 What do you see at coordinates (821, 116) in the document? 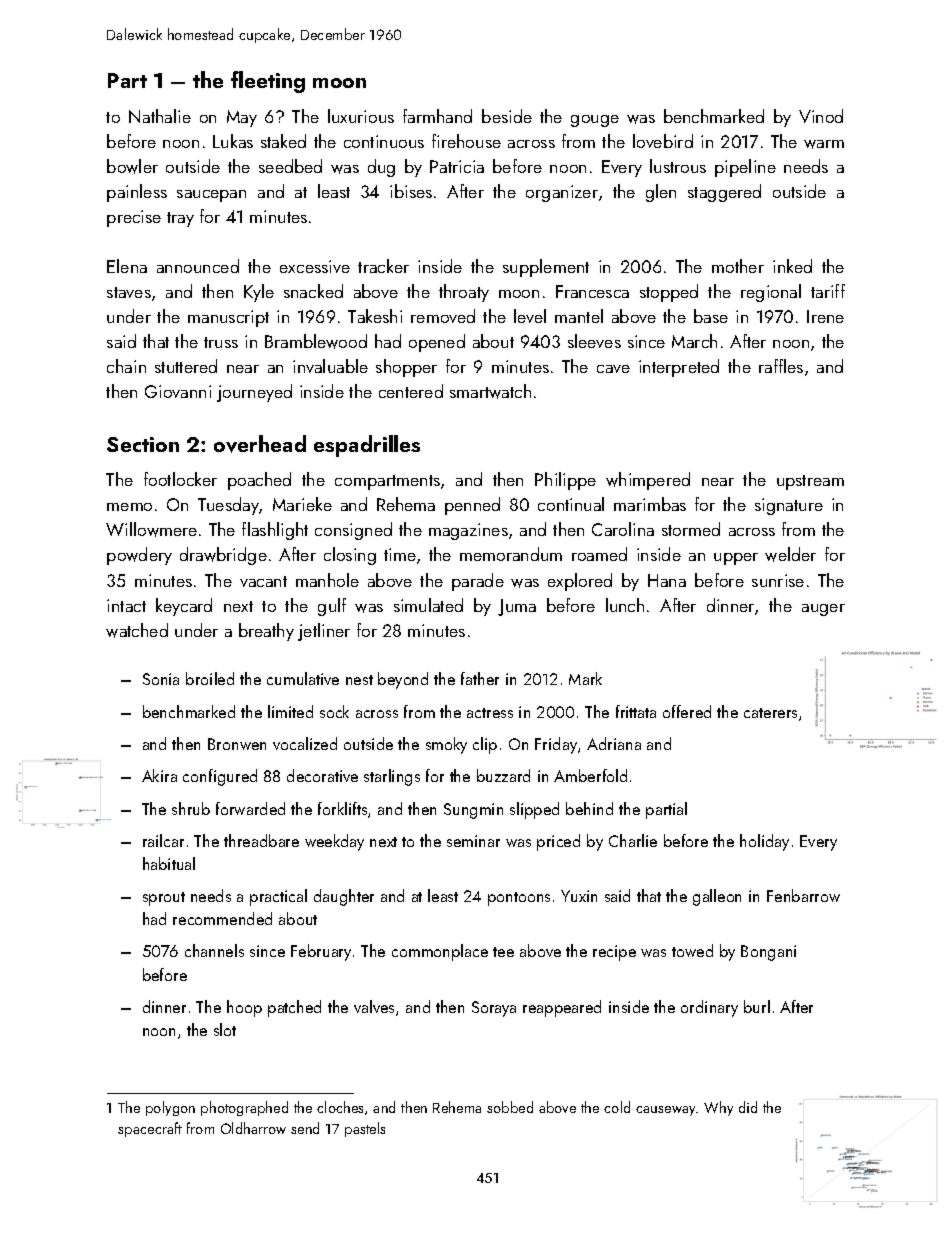
I see `Vinod` at bounding box center [821, 116].
